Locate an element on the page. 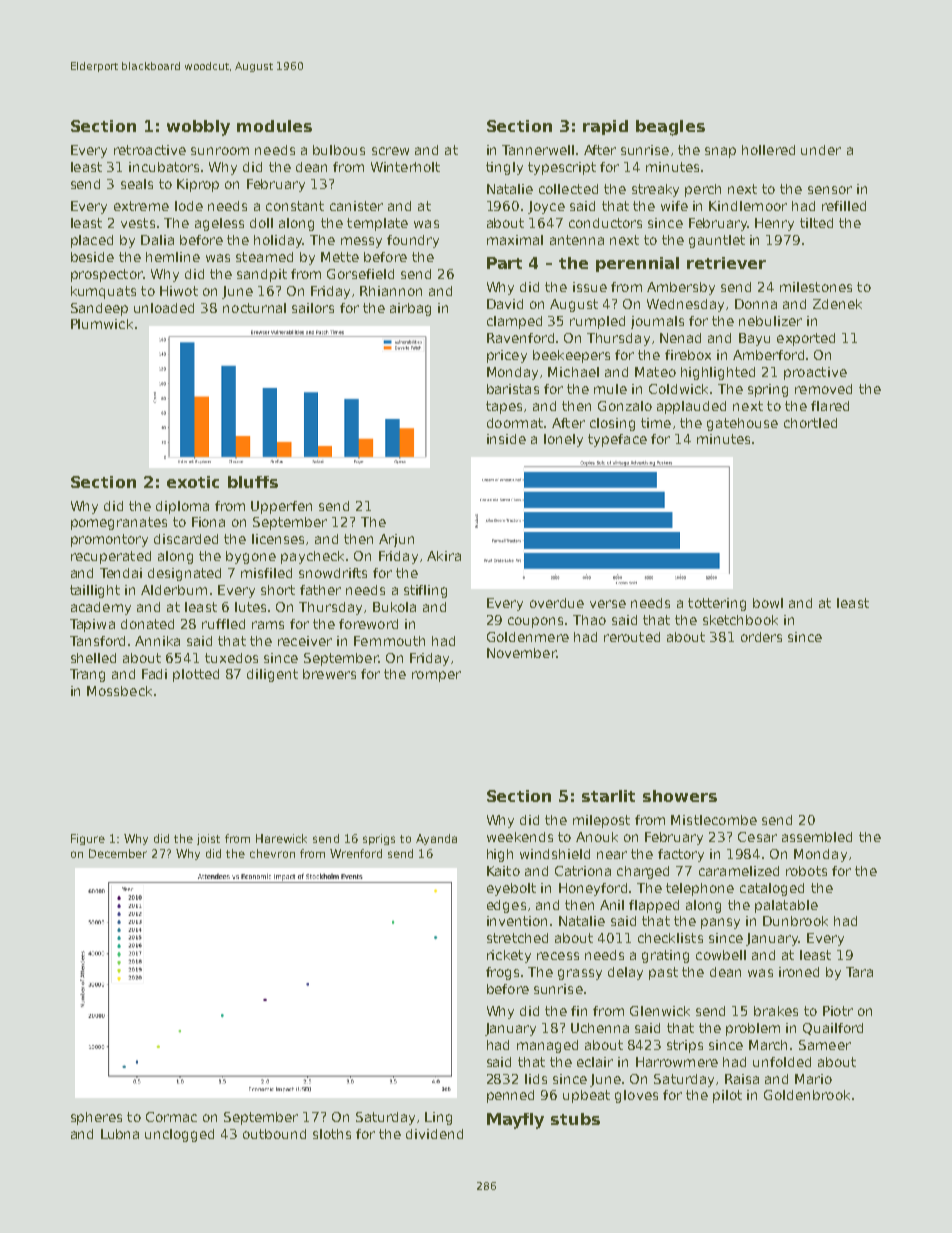 The height and width of the document is (1233, 952). seals is located at coordinates (137, 184).
